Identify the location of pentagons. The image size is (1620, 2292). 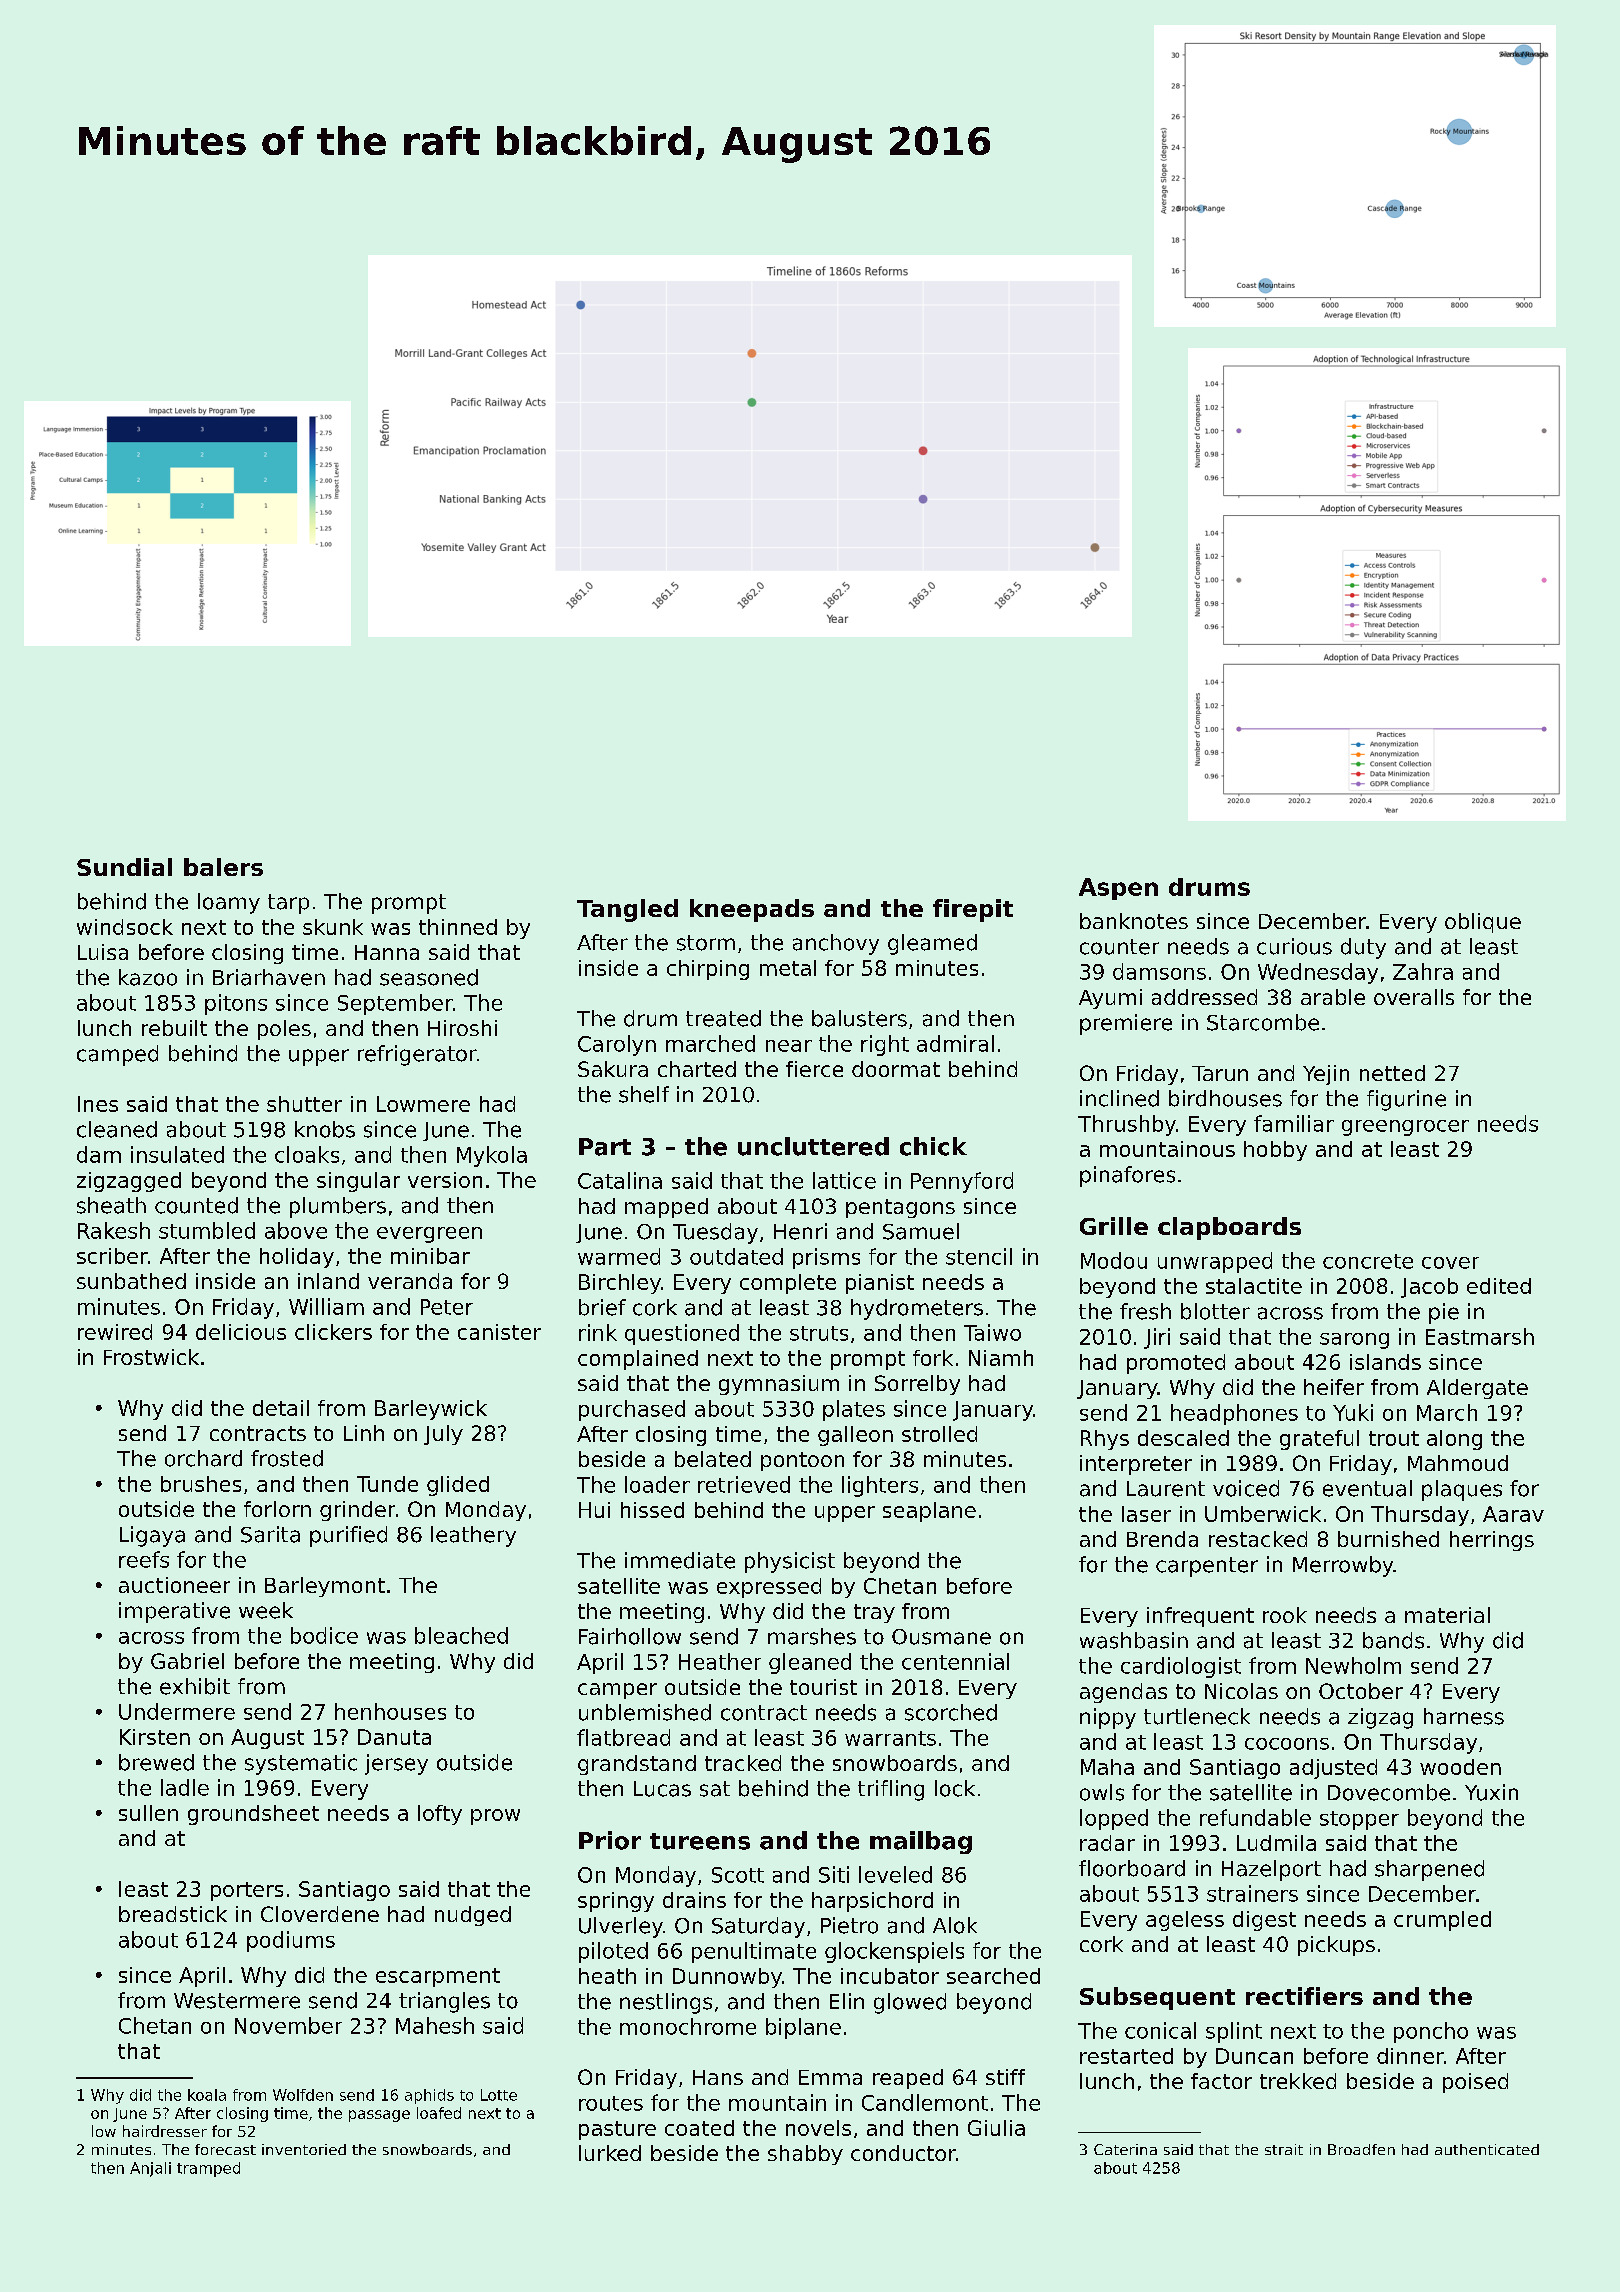
(900, 1208).
